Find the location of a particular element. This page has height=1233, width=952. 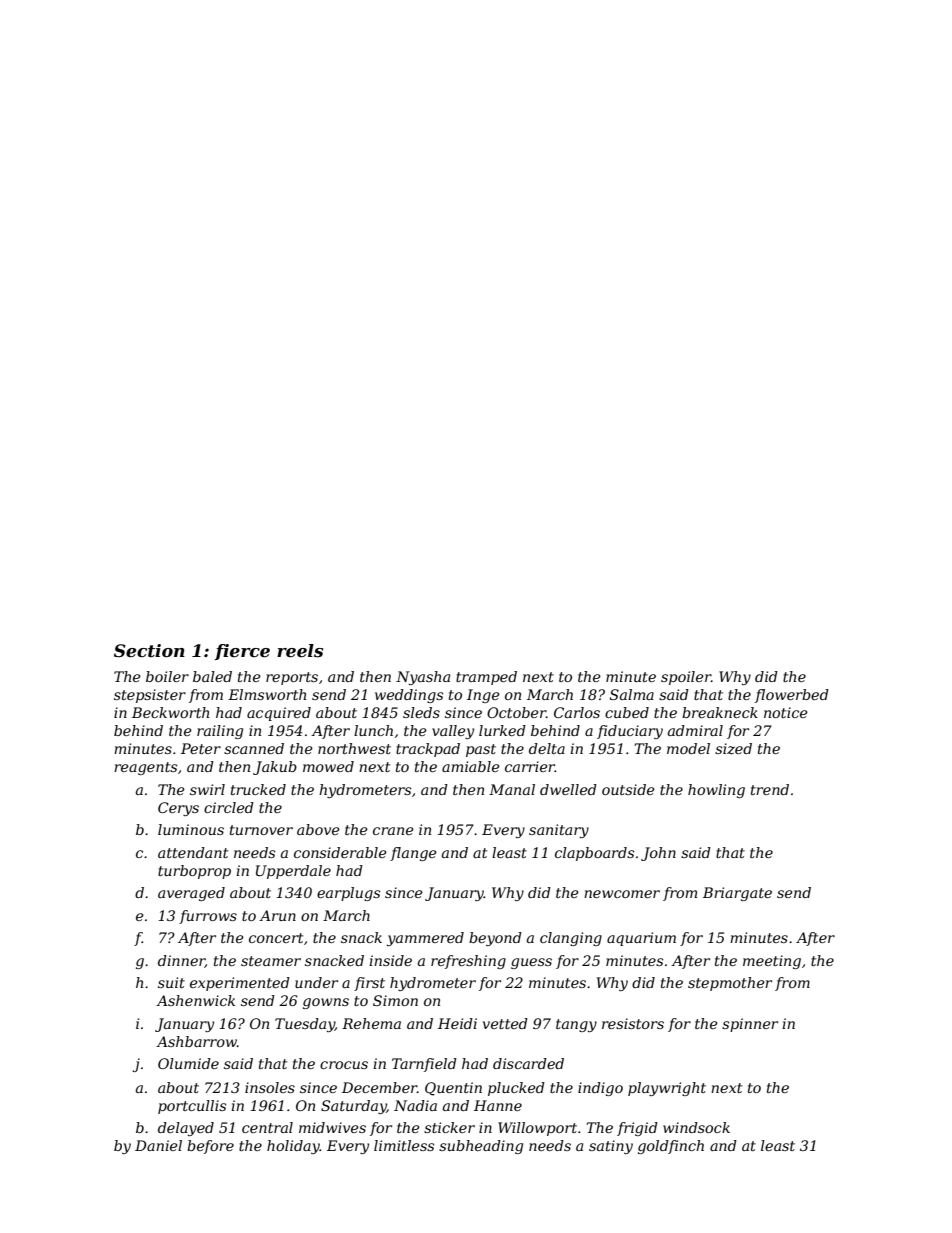

tangy is located at coordinates (576, 1025).
